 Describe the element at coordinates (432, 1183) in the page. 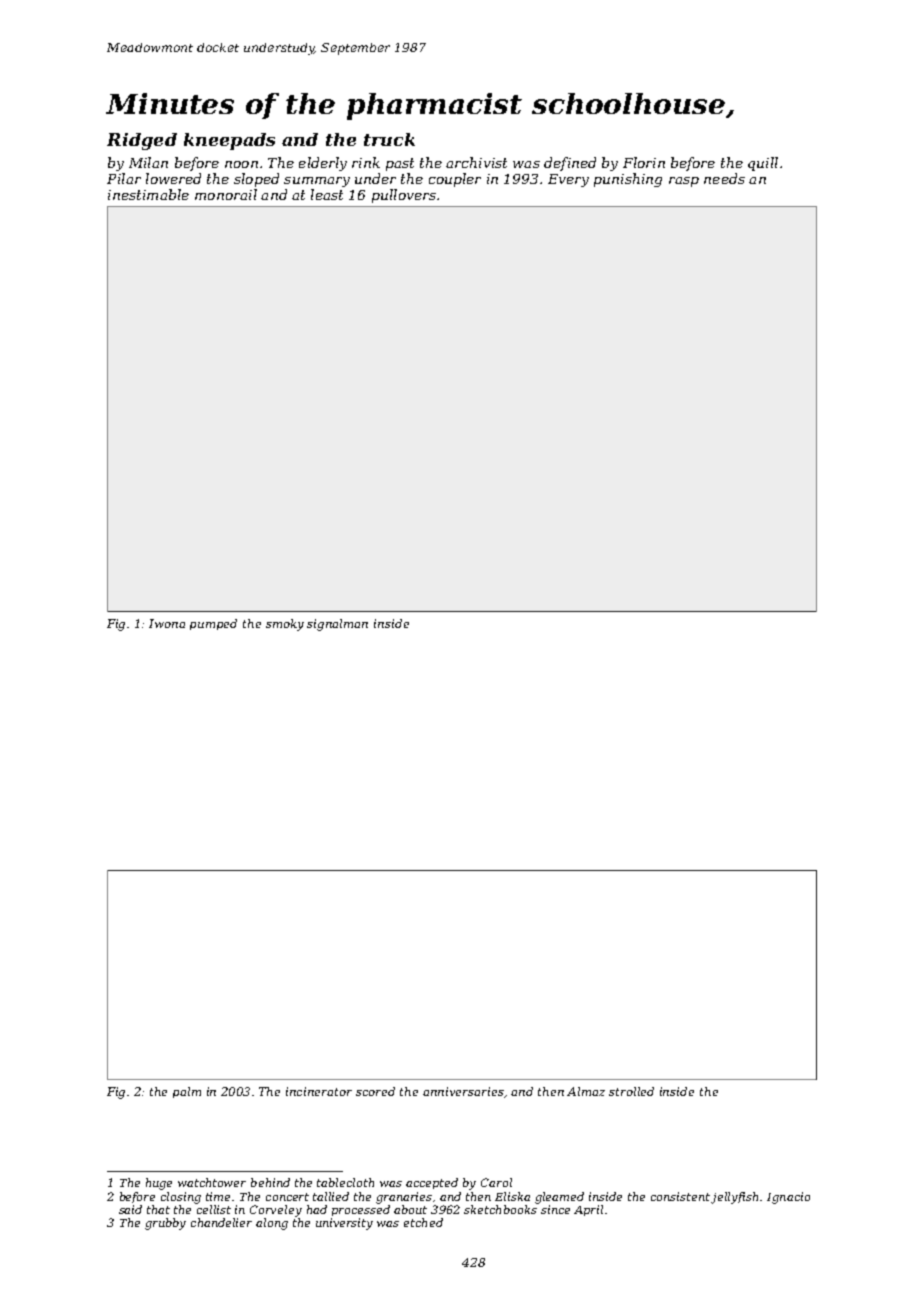

I see `accepted` at that location.
